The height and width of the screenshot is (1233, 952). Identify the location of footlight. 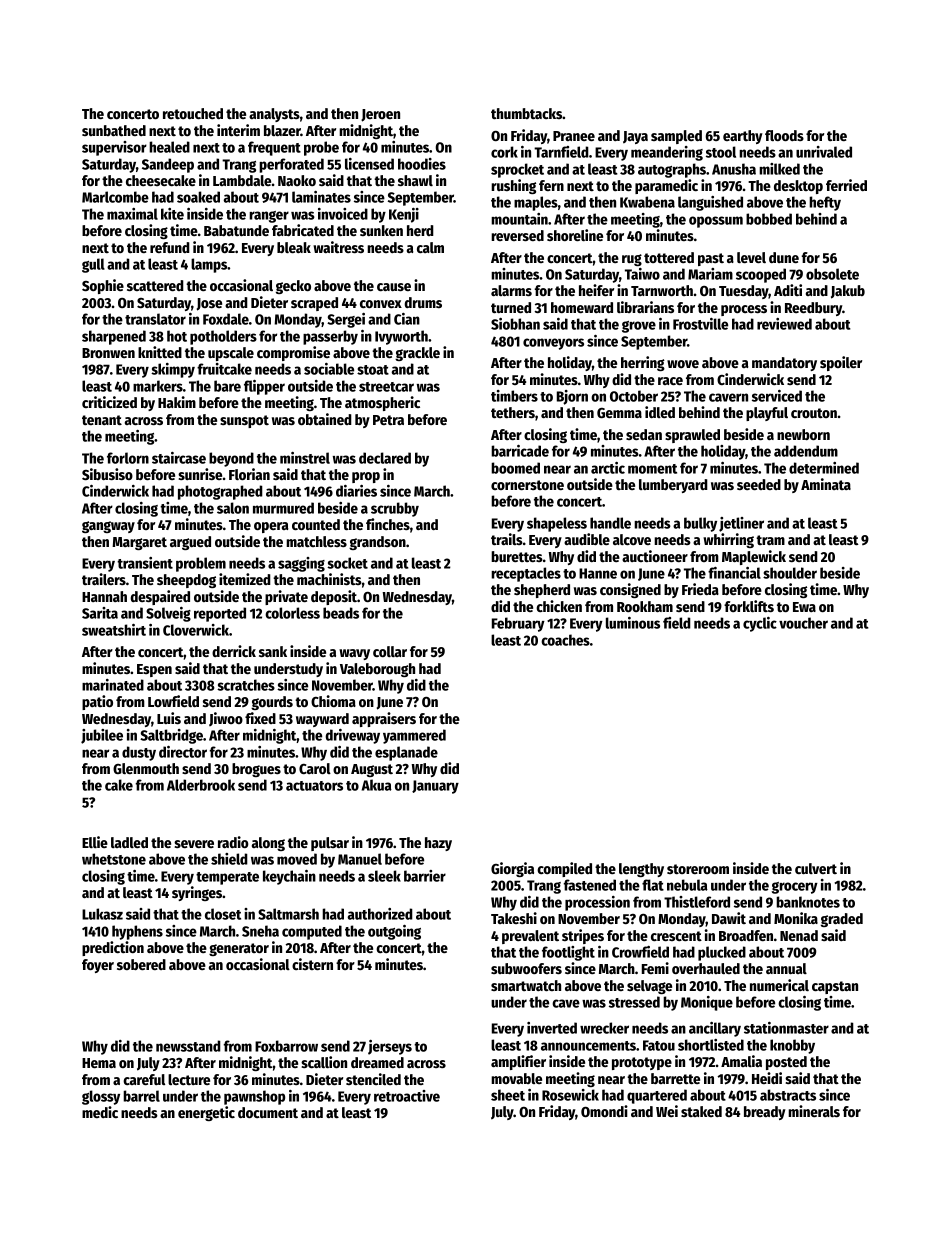
(568, 953).
